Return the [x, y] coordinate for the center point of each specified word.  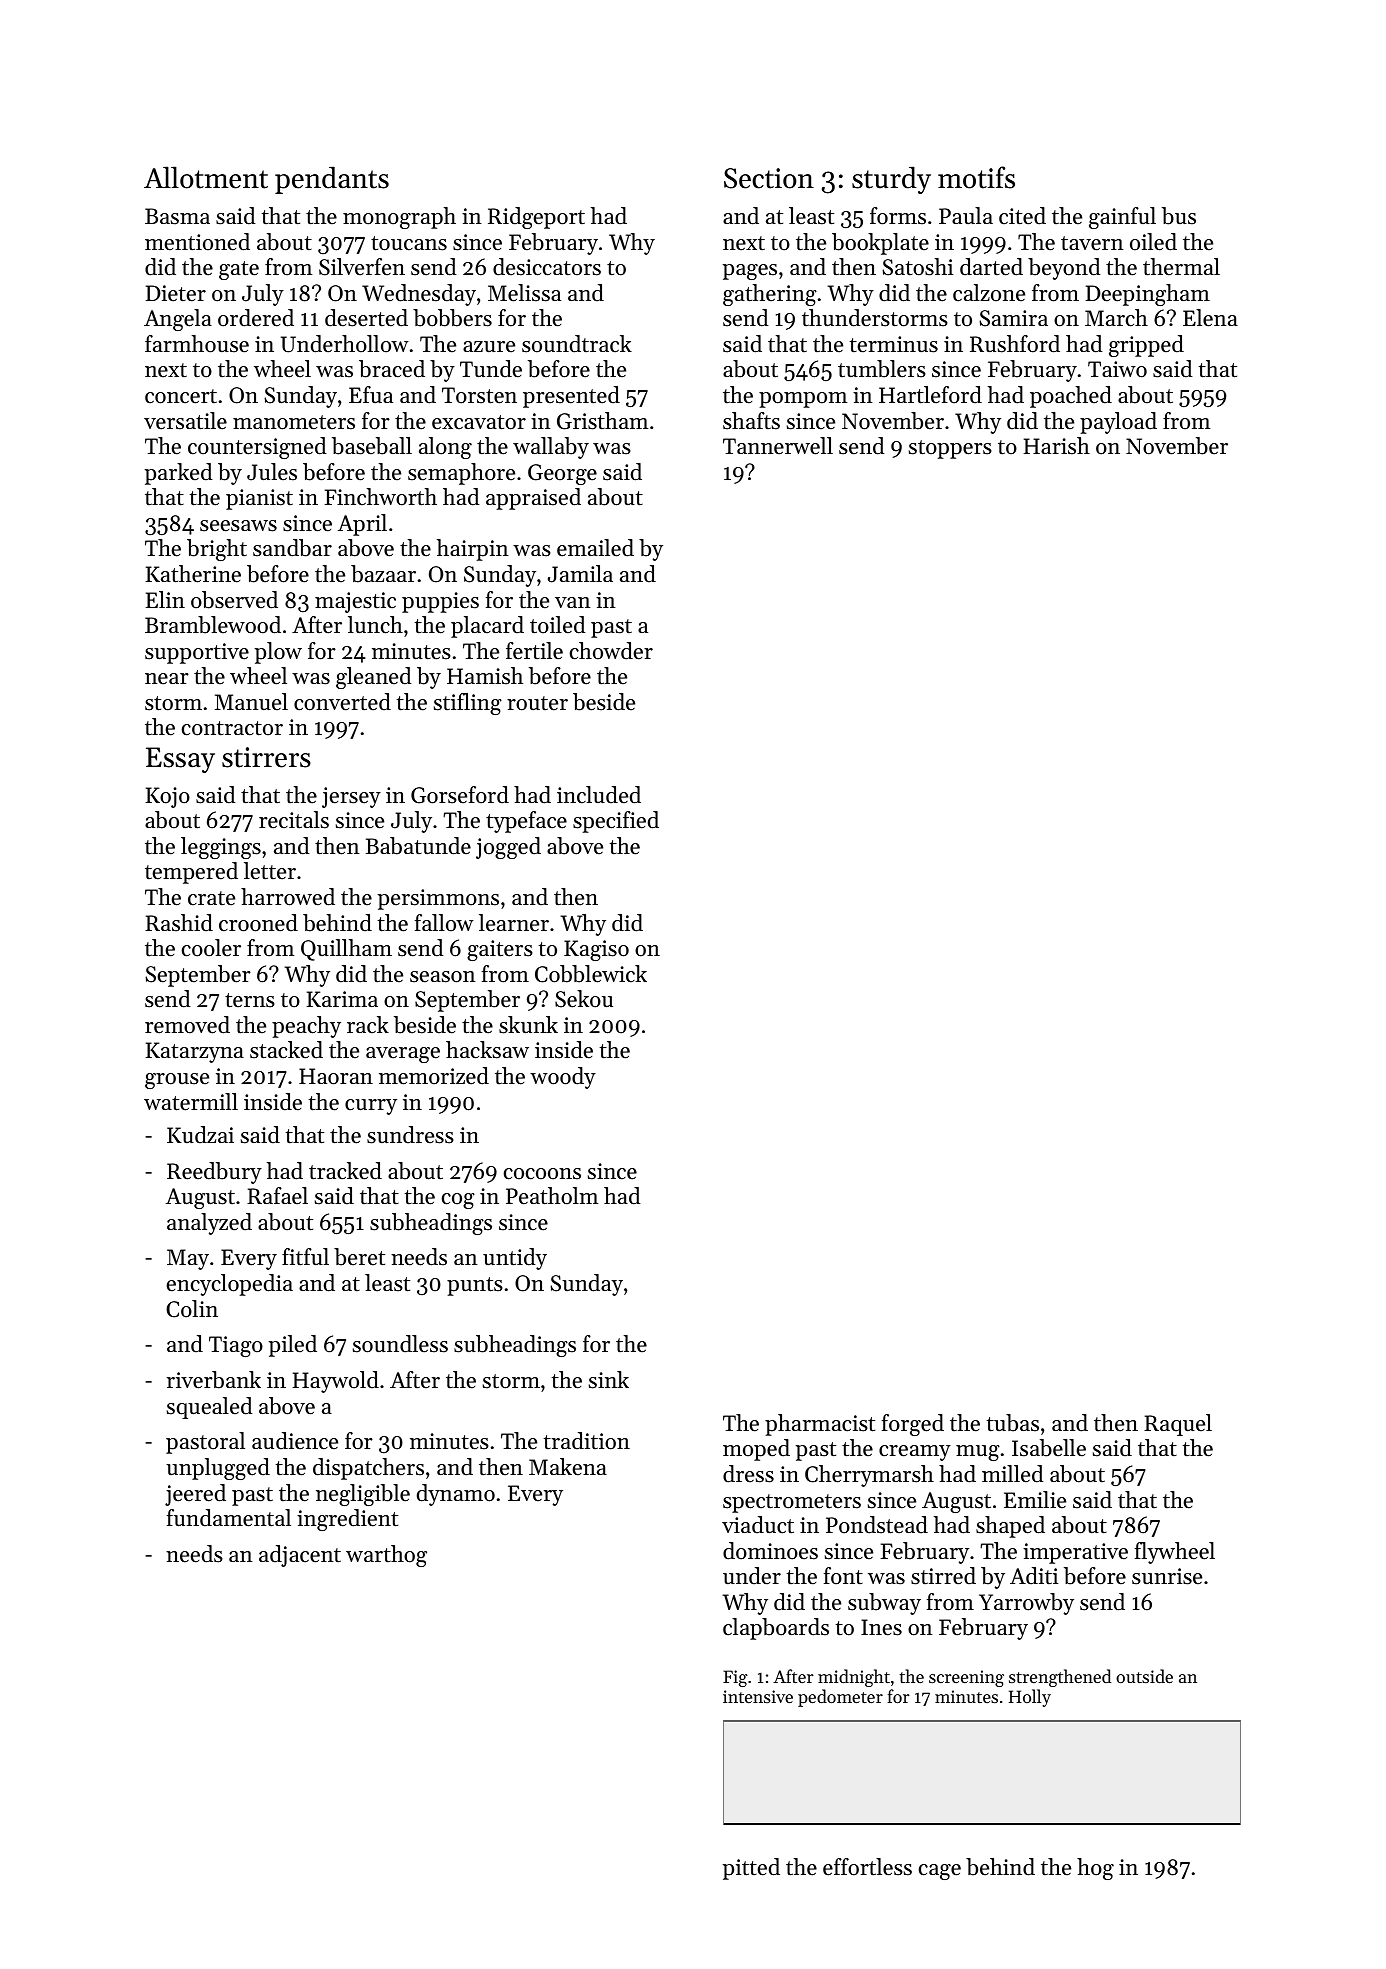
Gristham [602, 421]
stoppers [950, 449]
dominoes [770, 1551]
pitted [751, 1869]
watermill [191, 1102]
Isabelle [1049, 1448]
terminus [894, 344]
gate [239, 270]
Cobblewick [591, 974]
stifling [468, 704]
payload [1118, 423]
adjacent [300, 1556]
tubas [1013, 1423]
